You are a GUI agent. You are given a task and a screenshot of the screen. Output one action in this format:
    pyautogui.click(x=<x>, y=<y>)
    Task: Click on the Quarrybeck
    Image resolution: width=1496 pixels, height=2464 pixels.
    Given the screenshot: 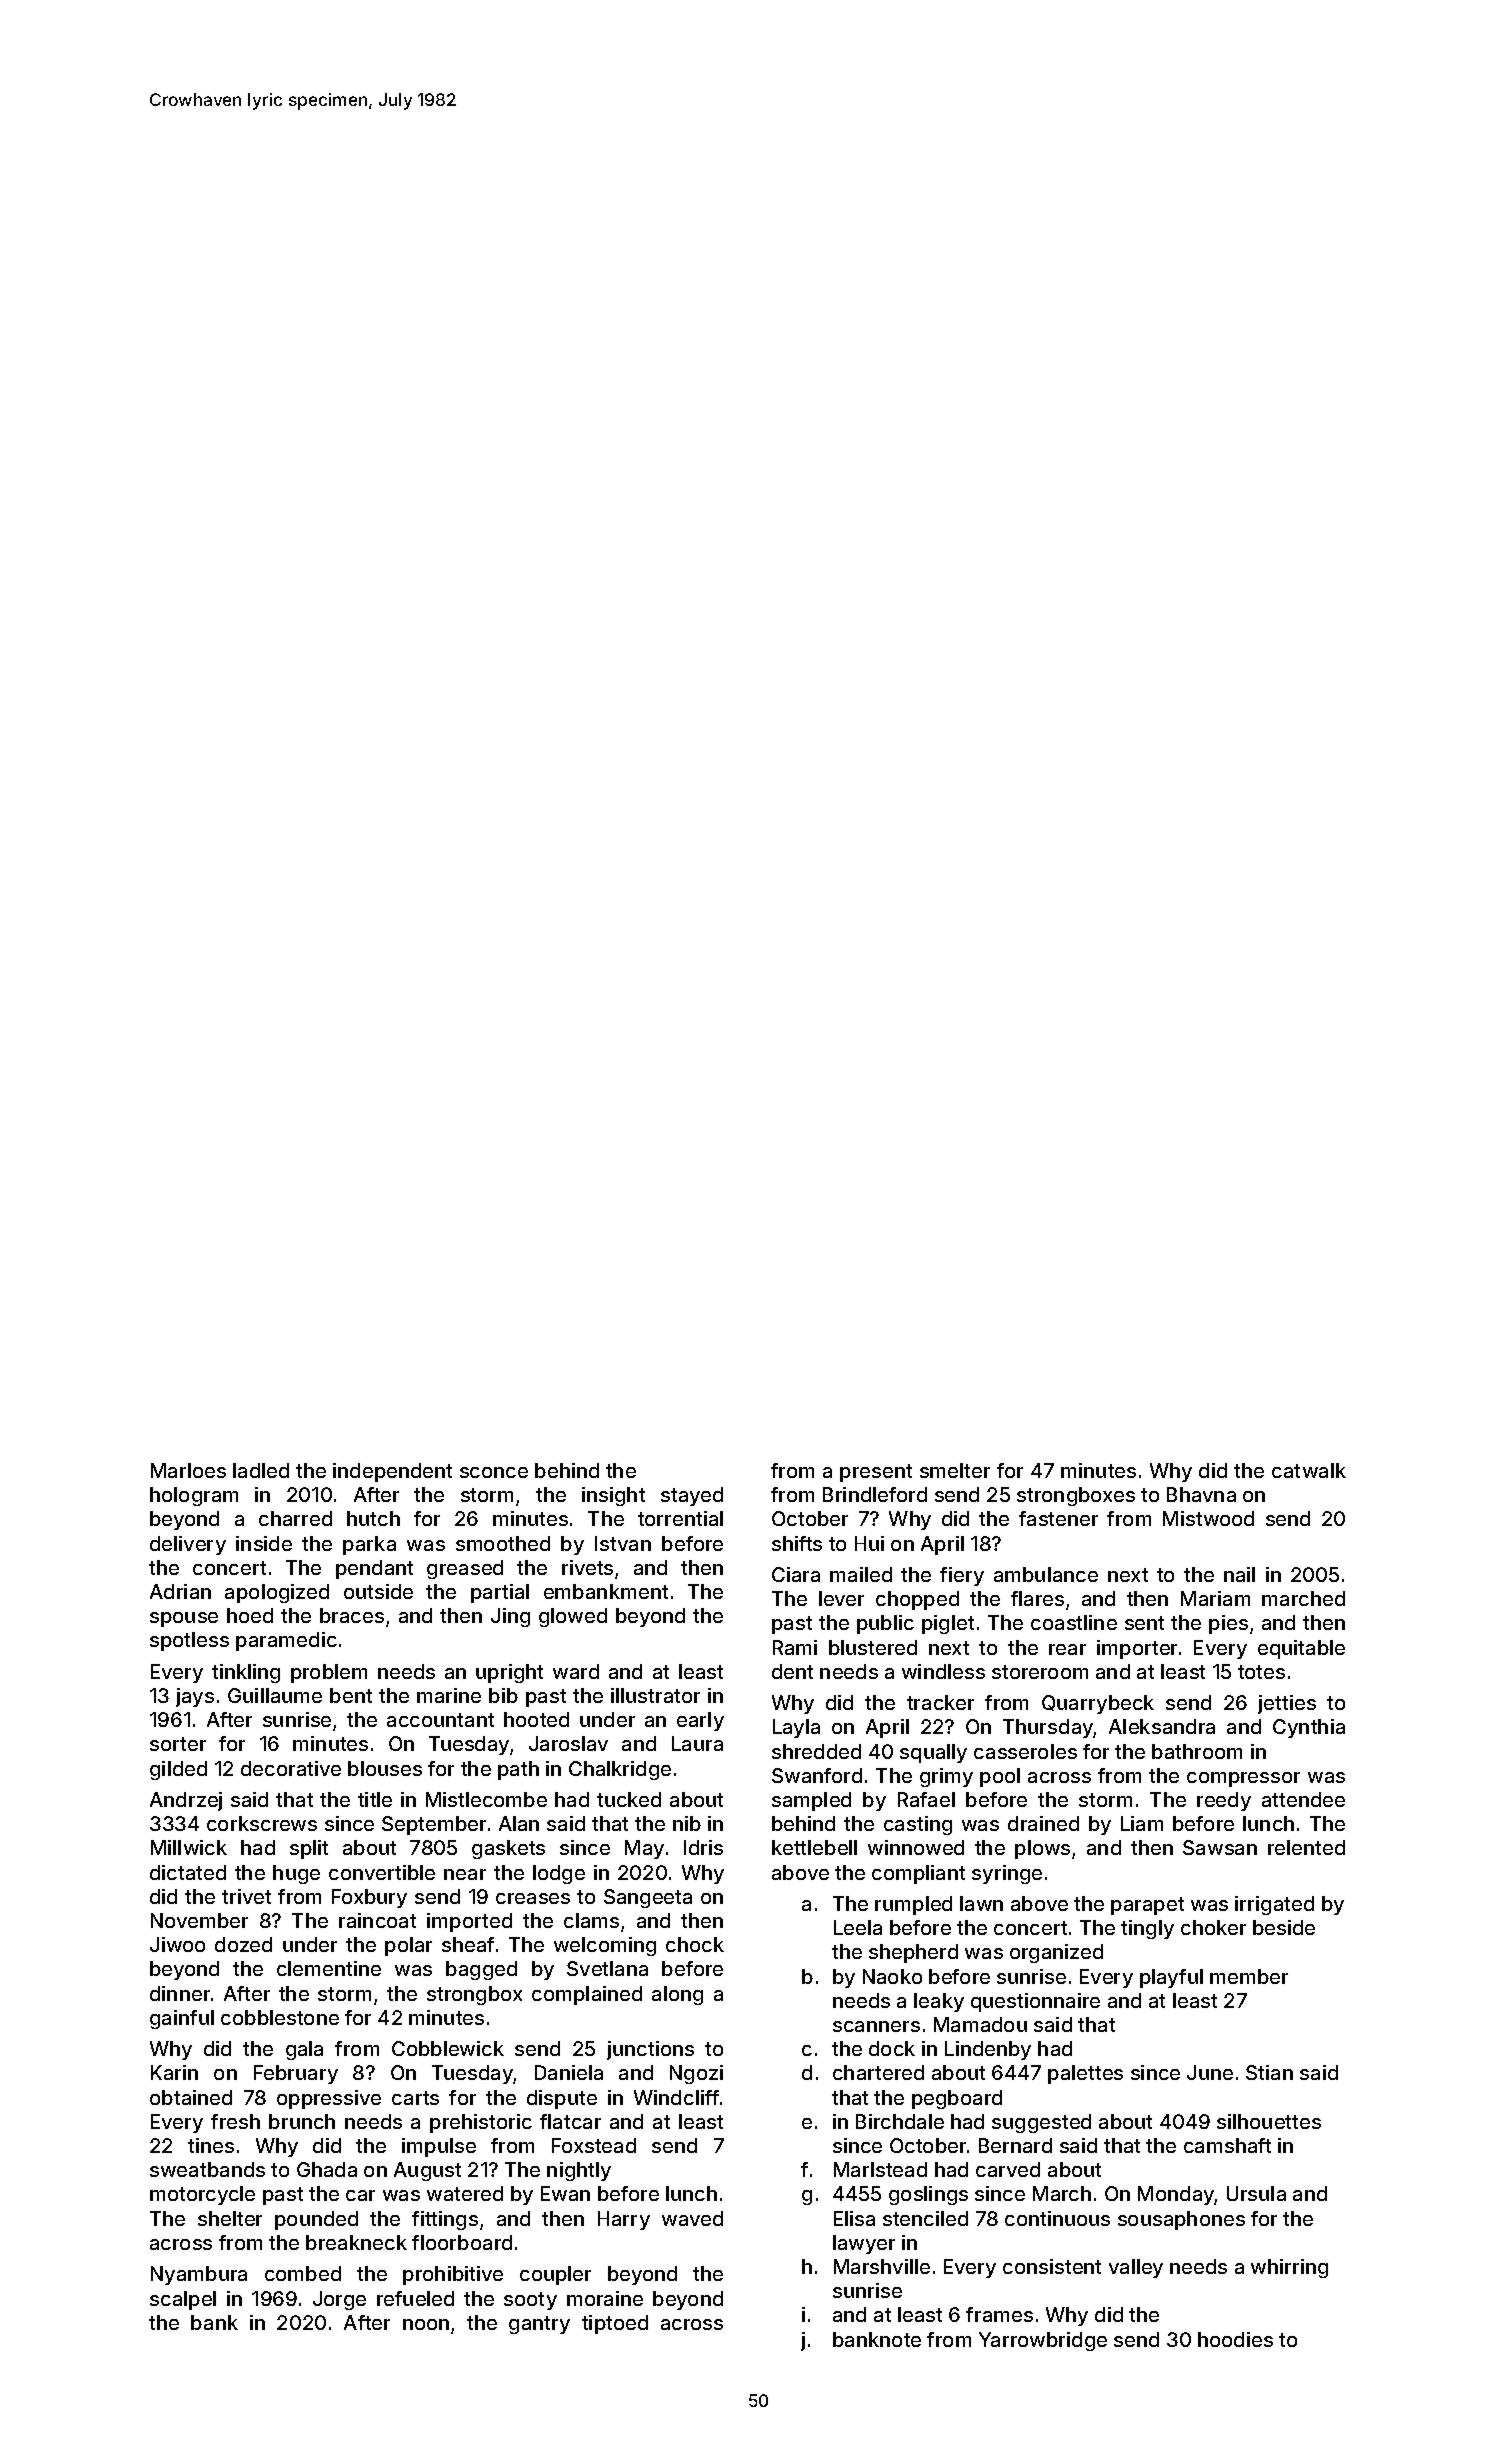 What is the action you would take?
    pyautogui.click(x=1098, y=1704)
